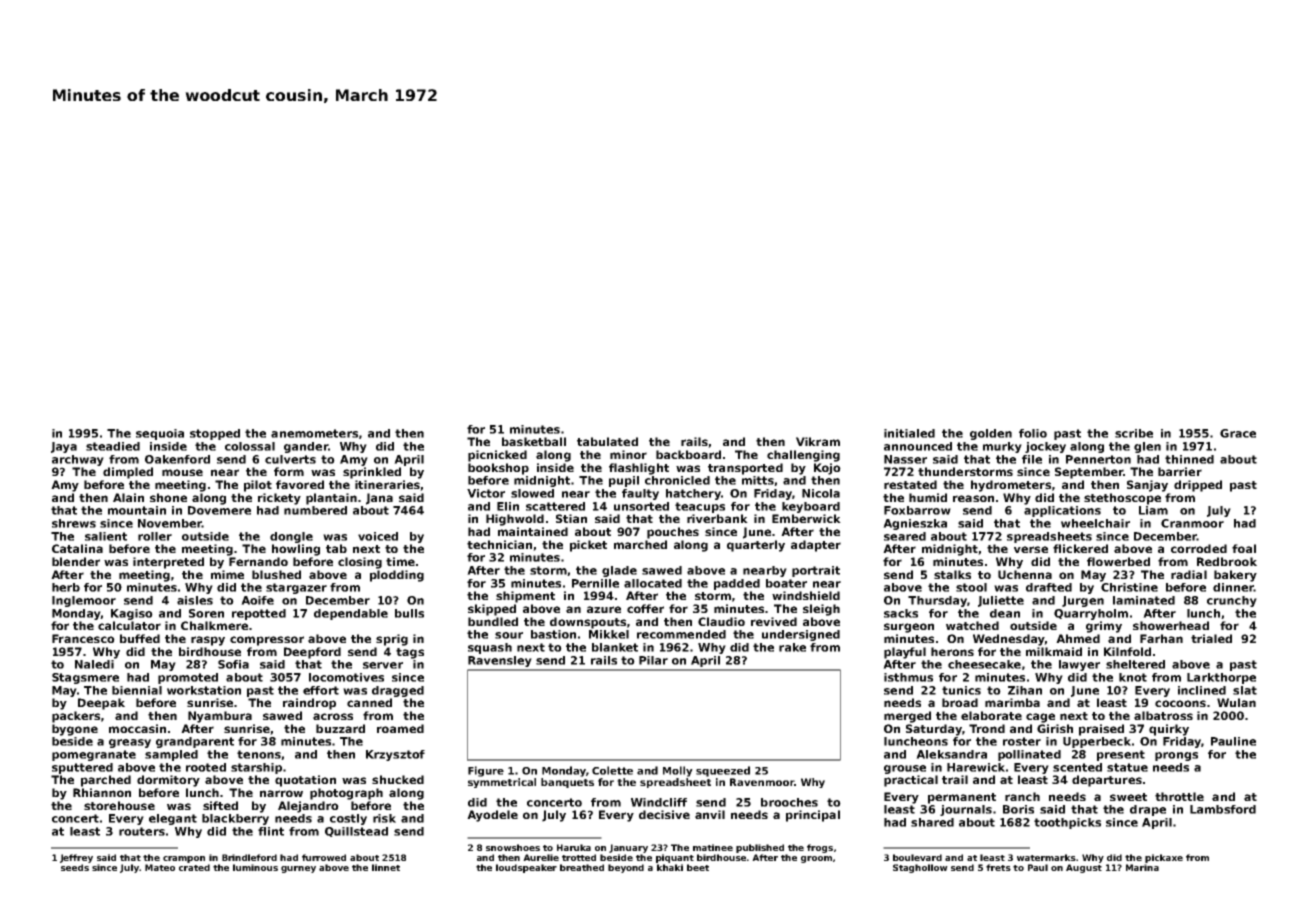 This page has width=1308, height=924. What do you see at coordinates (1238, 433) in the page?
I see `Grace` at bounding box center [1238, 433].
